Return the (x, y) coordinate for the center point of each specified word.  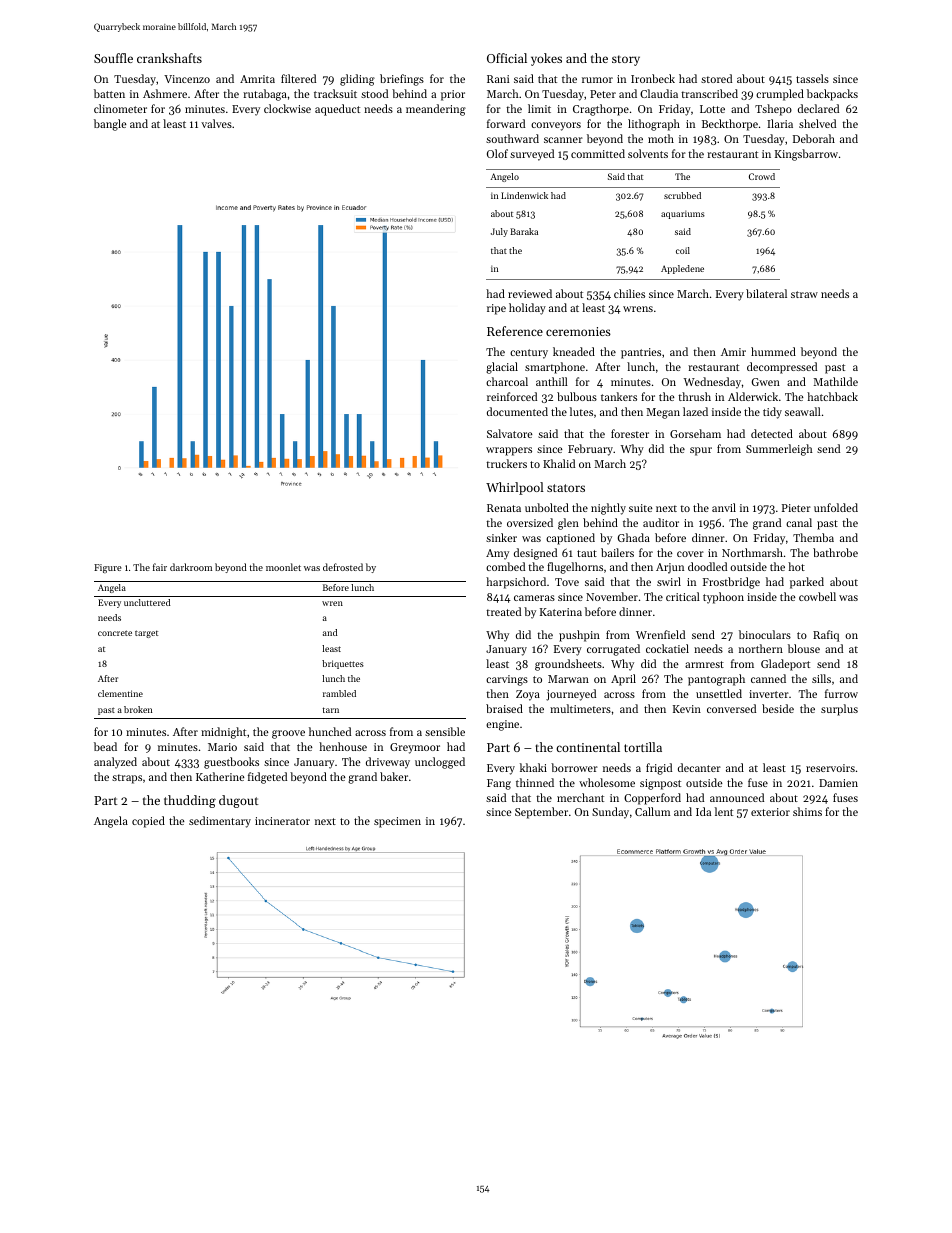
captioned (570, 539)
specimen (397, 822)
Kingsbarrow (806, 155)
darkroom (191, 567)
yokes (546, 59)
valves (216, 123)
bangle (110, 125)
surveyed (532, 155)
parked (807, 583)
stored (716, 78)
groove (288, 734)
